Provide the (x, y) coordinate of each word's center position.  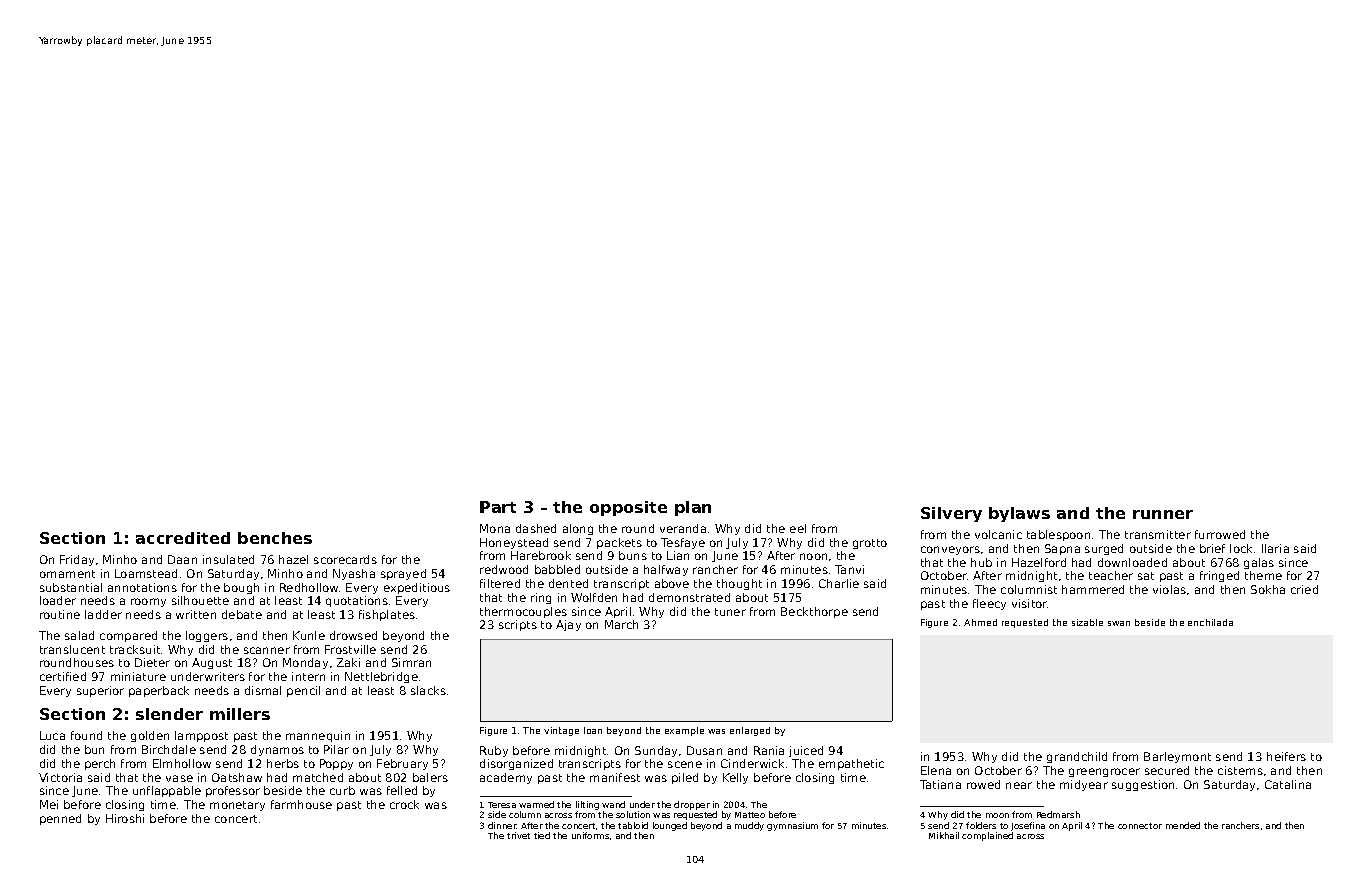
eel (798, 528)
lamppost (201, 736)
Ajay (568, 625)
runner (1163, 514)
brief (1212, 548)
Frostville (350, 649)
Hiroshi (125, 818)
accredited (183, 538)
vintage (561, 731)
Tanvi (849, 569)
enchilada (1210, 622)
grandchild (1077, 757)
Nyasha (354, 574)
